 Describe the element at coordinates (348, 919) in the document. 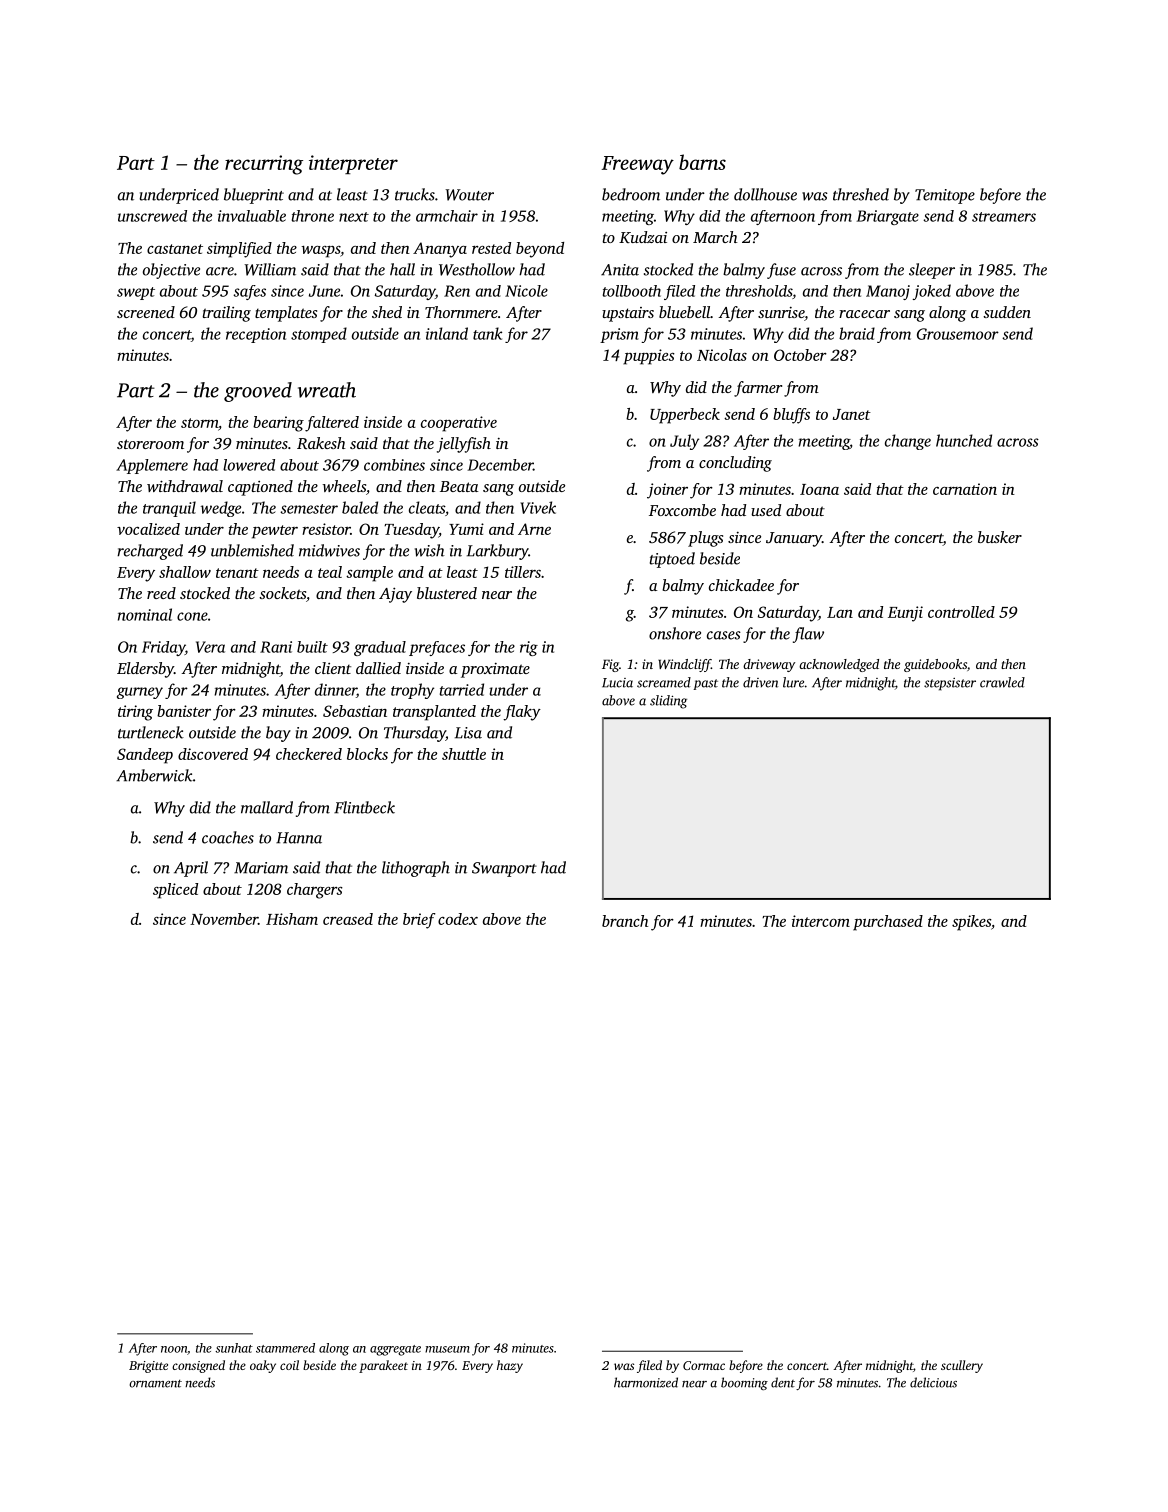

I see `creased` at that location.
